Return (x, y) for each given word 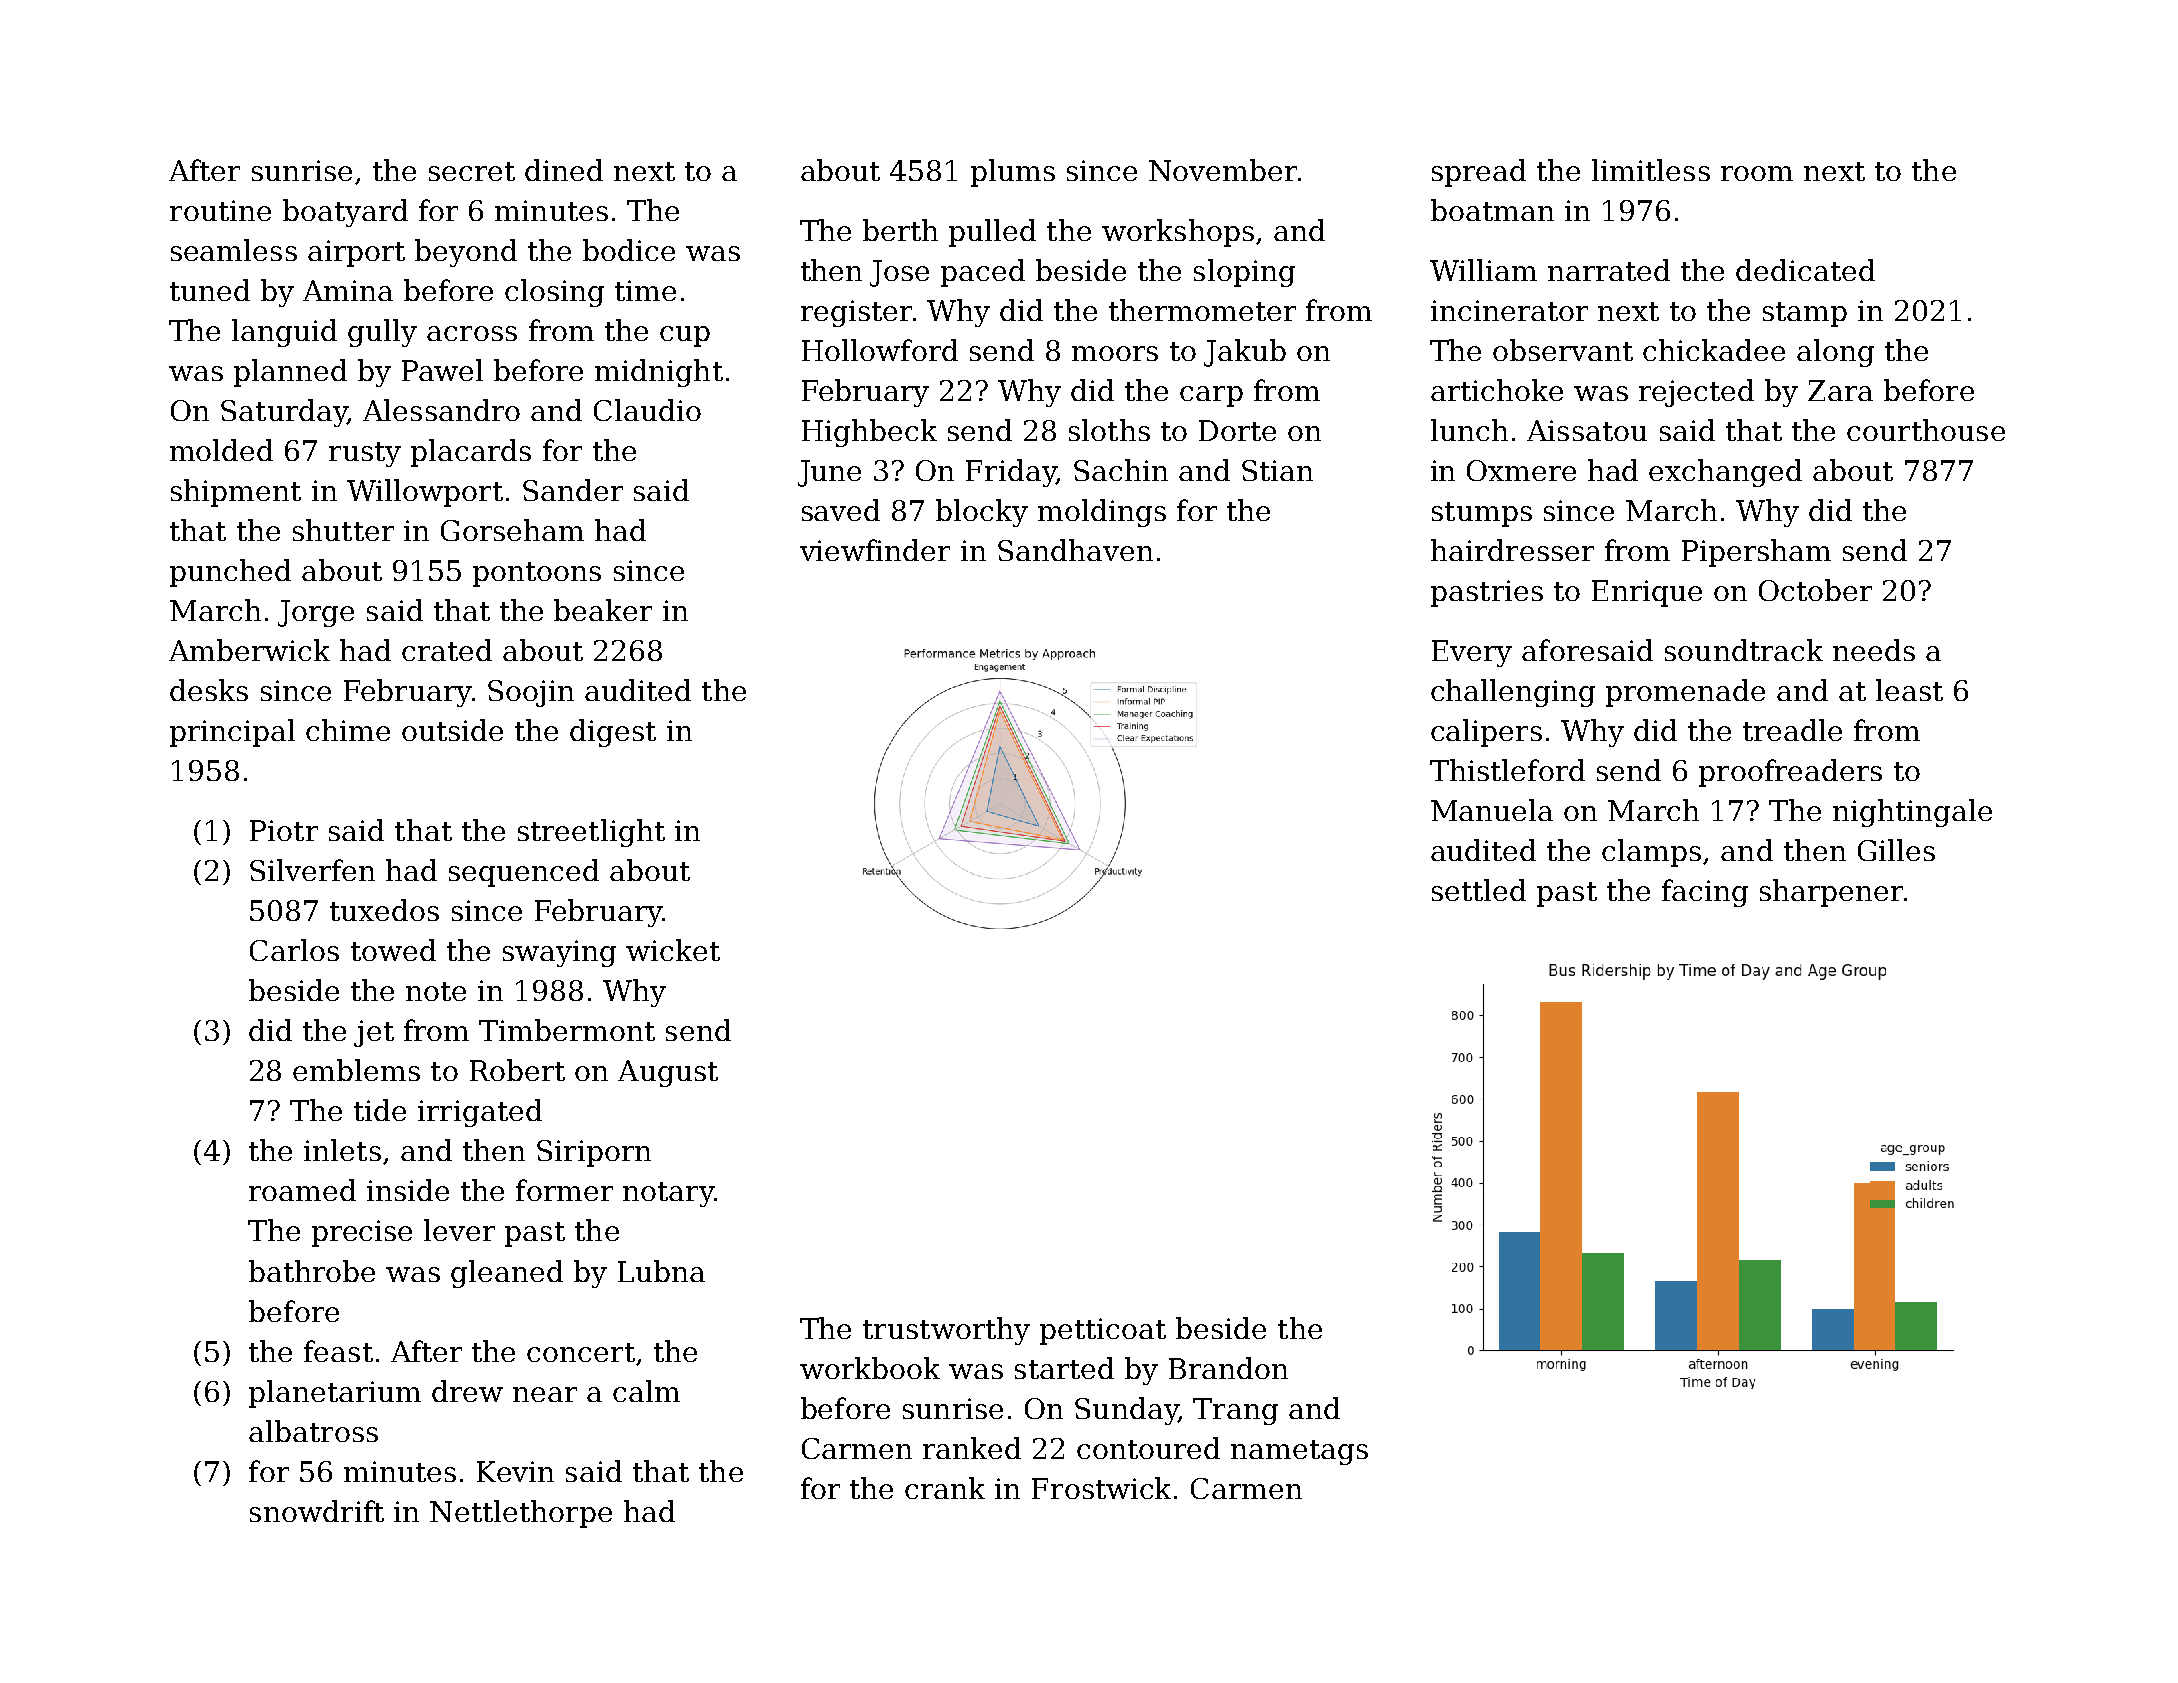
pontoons (537, 574)
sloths (1109, 430)
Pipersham (1756, 553)
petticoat (1103, 1331)
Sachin (1121, 470)
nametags (1299, 1452)
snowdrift (317, 1511)
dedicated (1805, 270)
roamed (302, 1190)
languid (284, 333)
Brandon (1228, 1368)
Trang (1235, 1411)
